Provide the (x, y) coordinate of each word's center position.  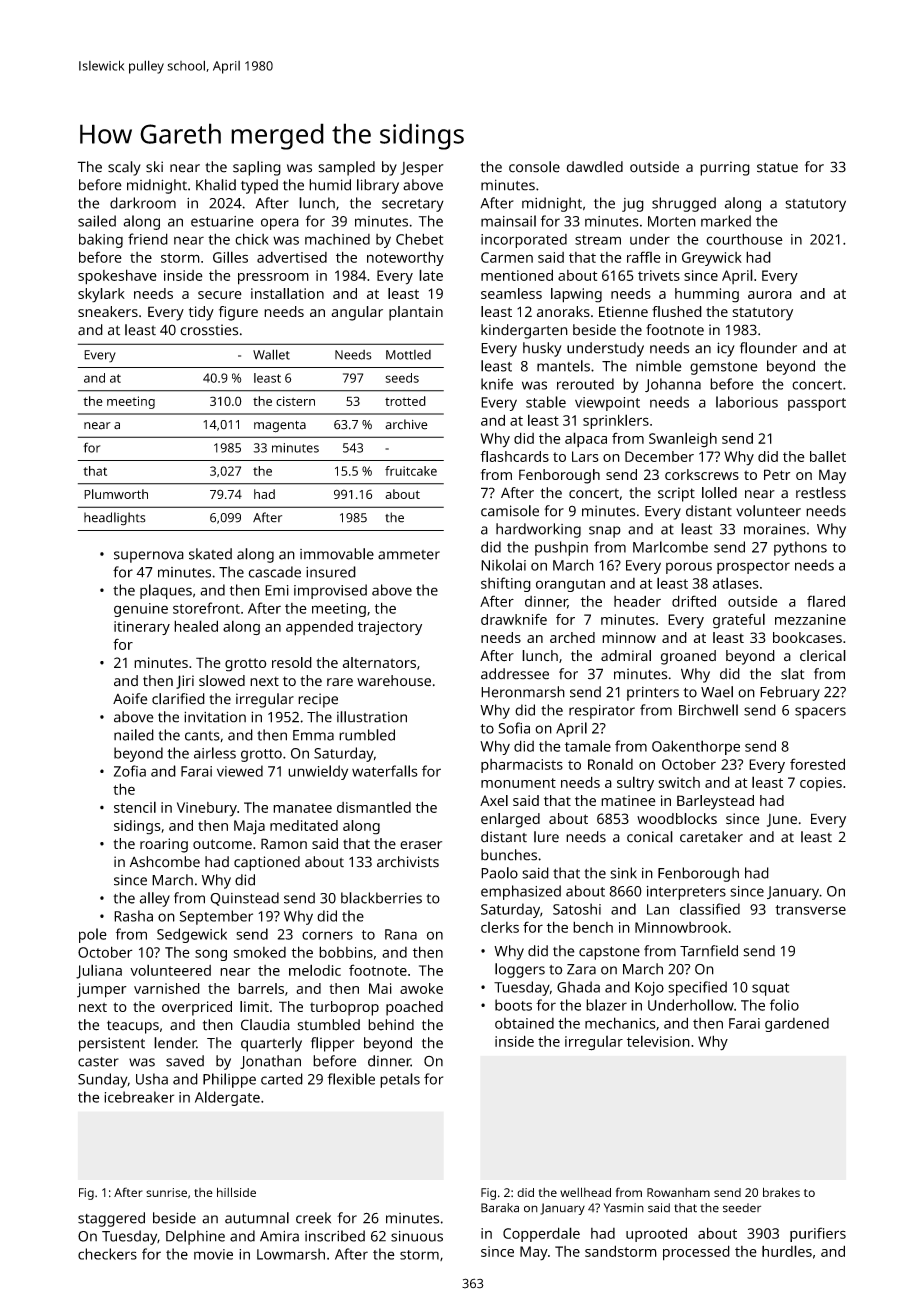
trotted (405, 401)
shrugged (684, 204)
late (431, 275)
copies (821, 784)
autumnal (257, 1218)
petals (400, 1080)
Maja (249, 827)
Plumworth (116, 494)
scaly (124, 168)
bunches (509, 855)
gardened (797, 1025)
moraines (775, 529)
